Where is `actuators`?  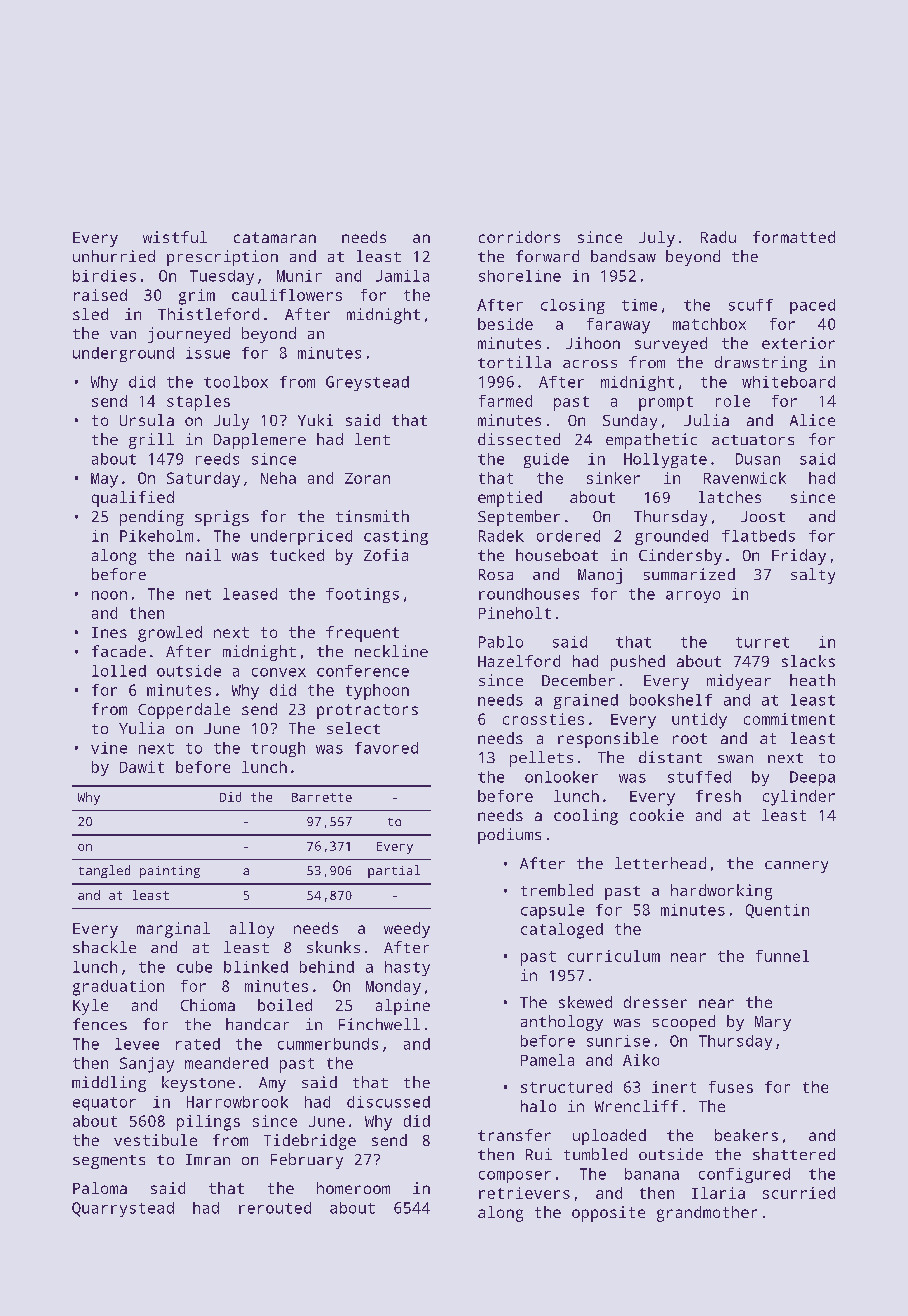 actuators is located at coordinates (753, 440).
